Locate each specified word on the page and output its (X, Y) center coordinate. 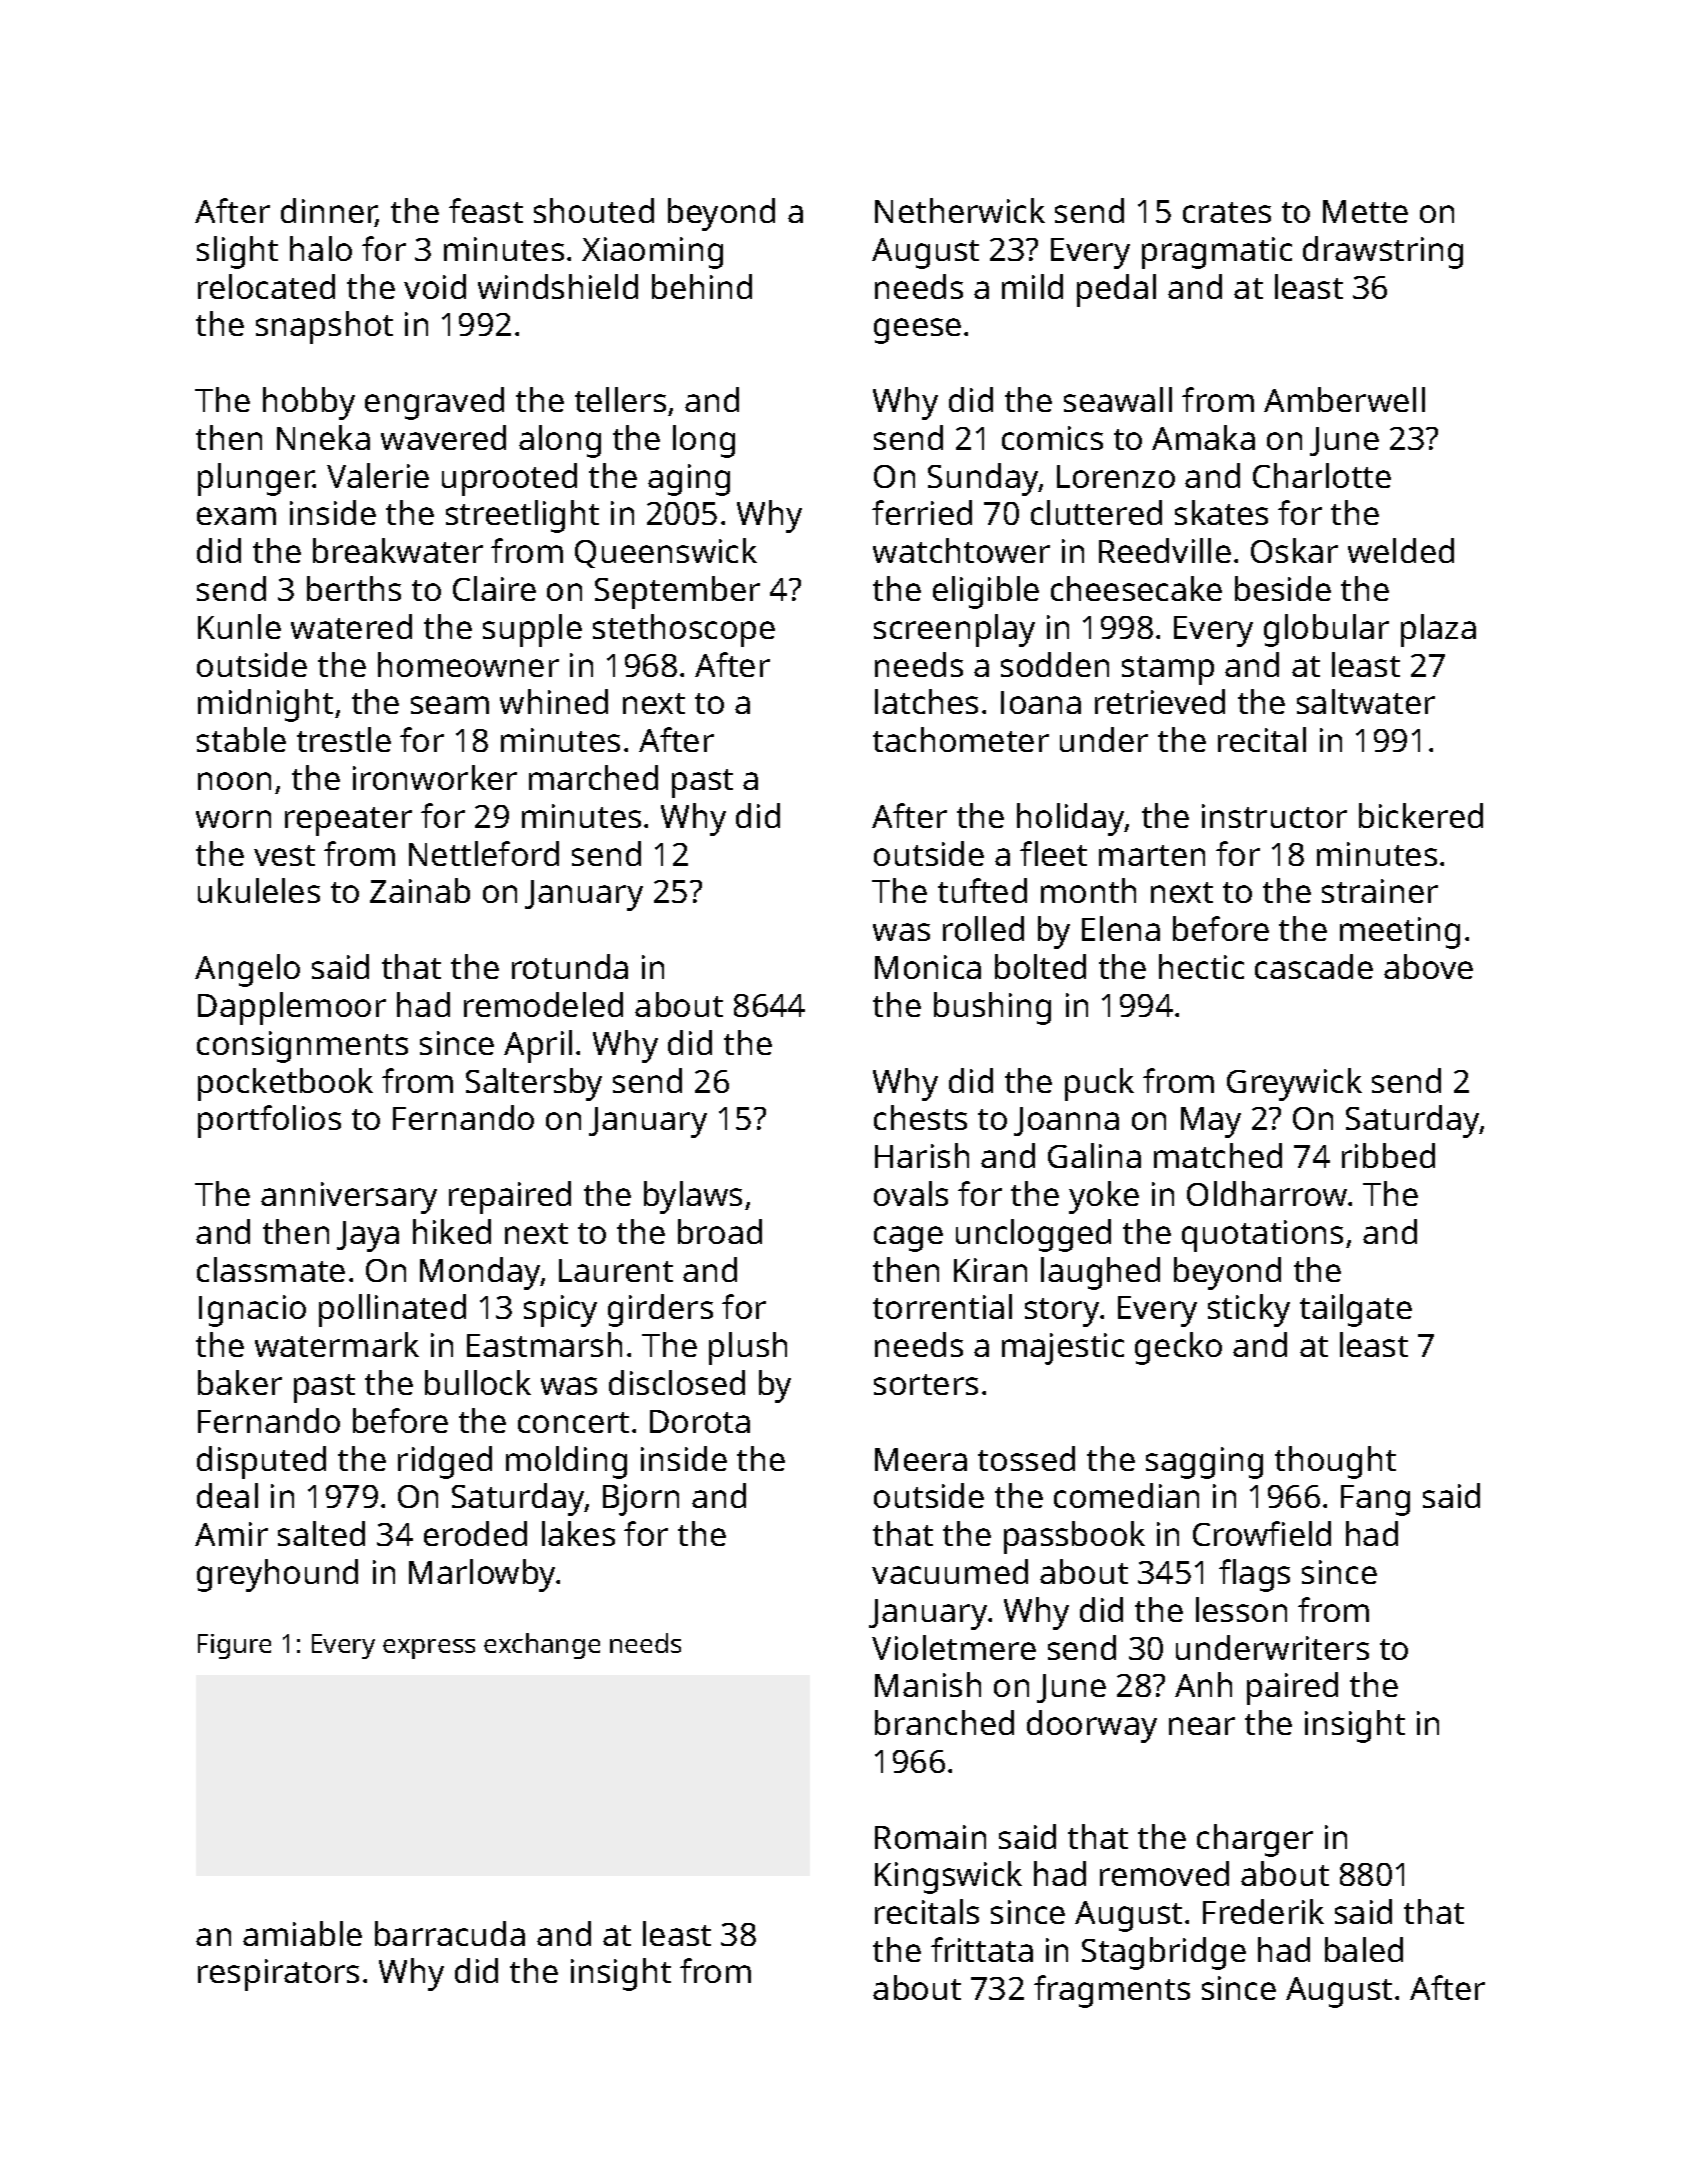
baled (1364, 1949)
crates (1227, 212)
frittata (982, 1949)
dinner (329, 212)
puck (1099, 1084)
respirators (278, 1975)
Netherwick (960, 210)
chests (920, 1117)
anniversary (349, 1198)
